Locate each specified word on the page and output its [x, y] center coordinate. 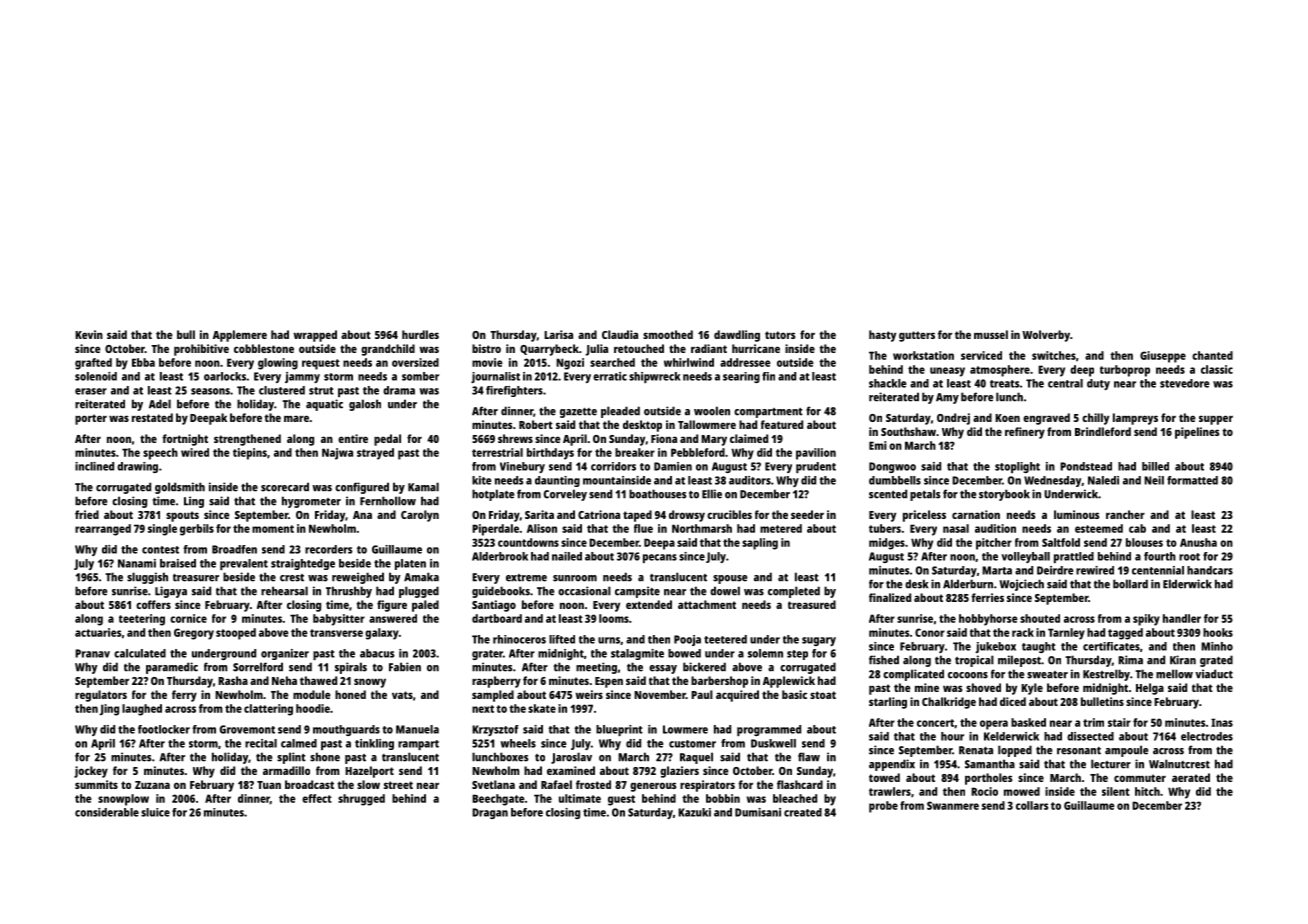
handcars [1210, 570]
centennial [1158, 570]
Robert [536, 424]
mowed [1022, 791]
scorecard [285, 487]
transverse [336, 633]
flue [643, 528]
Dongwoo [892, 467]
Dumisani [758, 812]
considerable [107, 812]
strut [321, 391]
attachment [707, 604]
